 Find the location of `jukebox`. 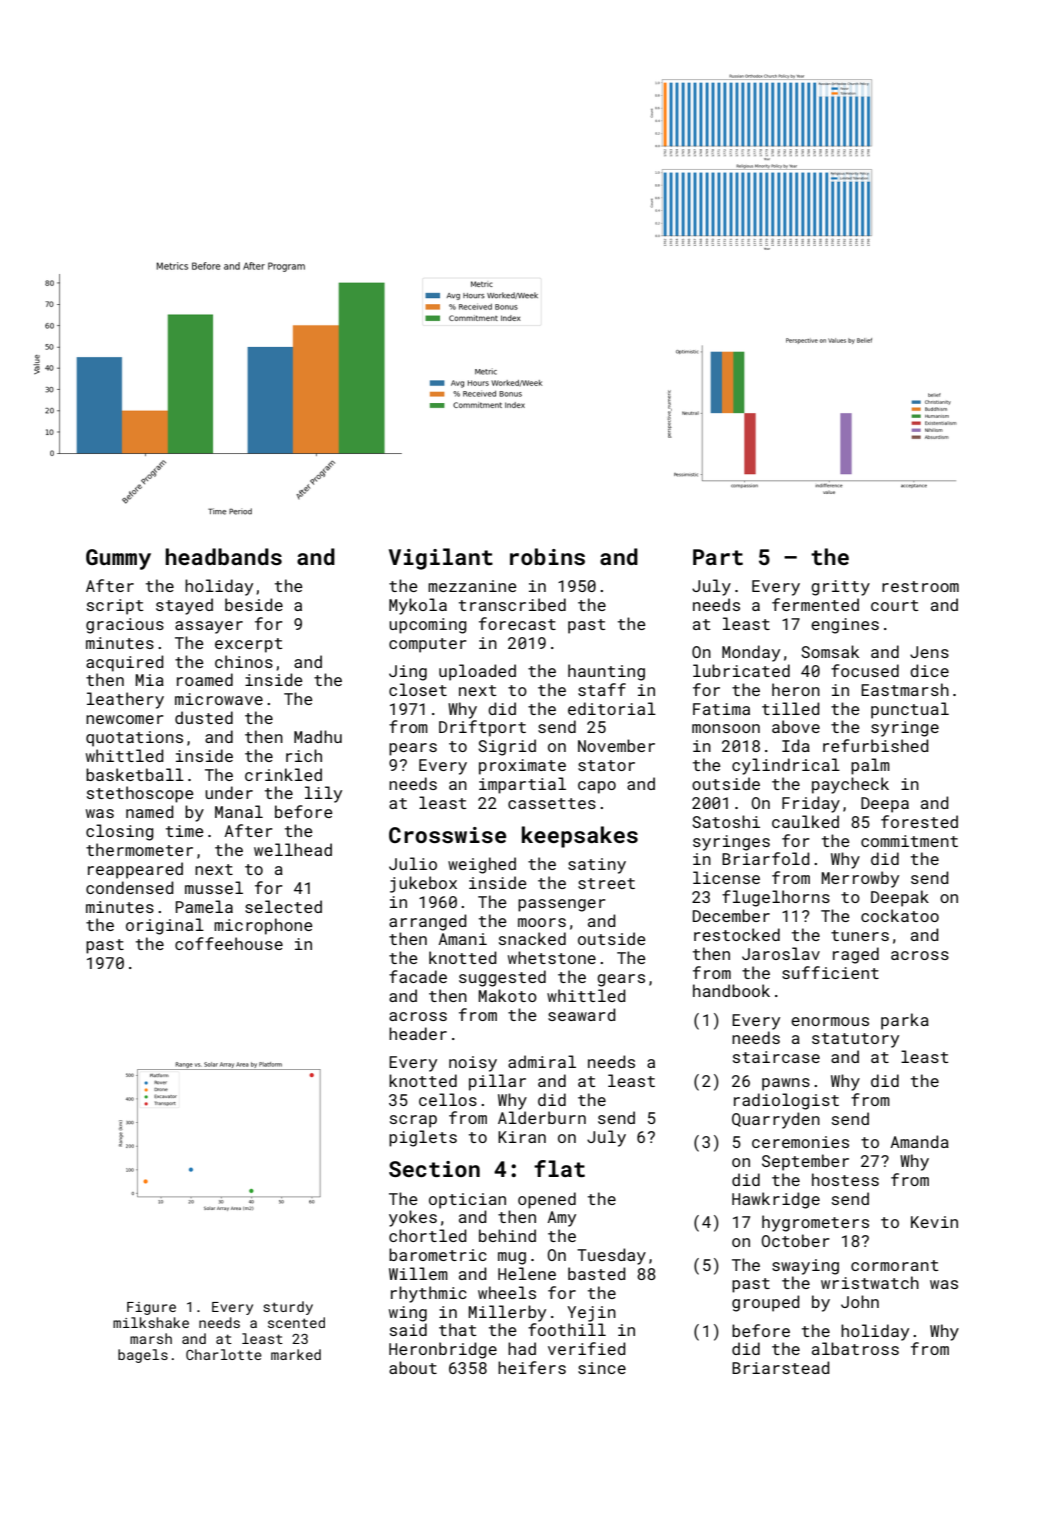

jukebox is located at coordinates (423, 884).
